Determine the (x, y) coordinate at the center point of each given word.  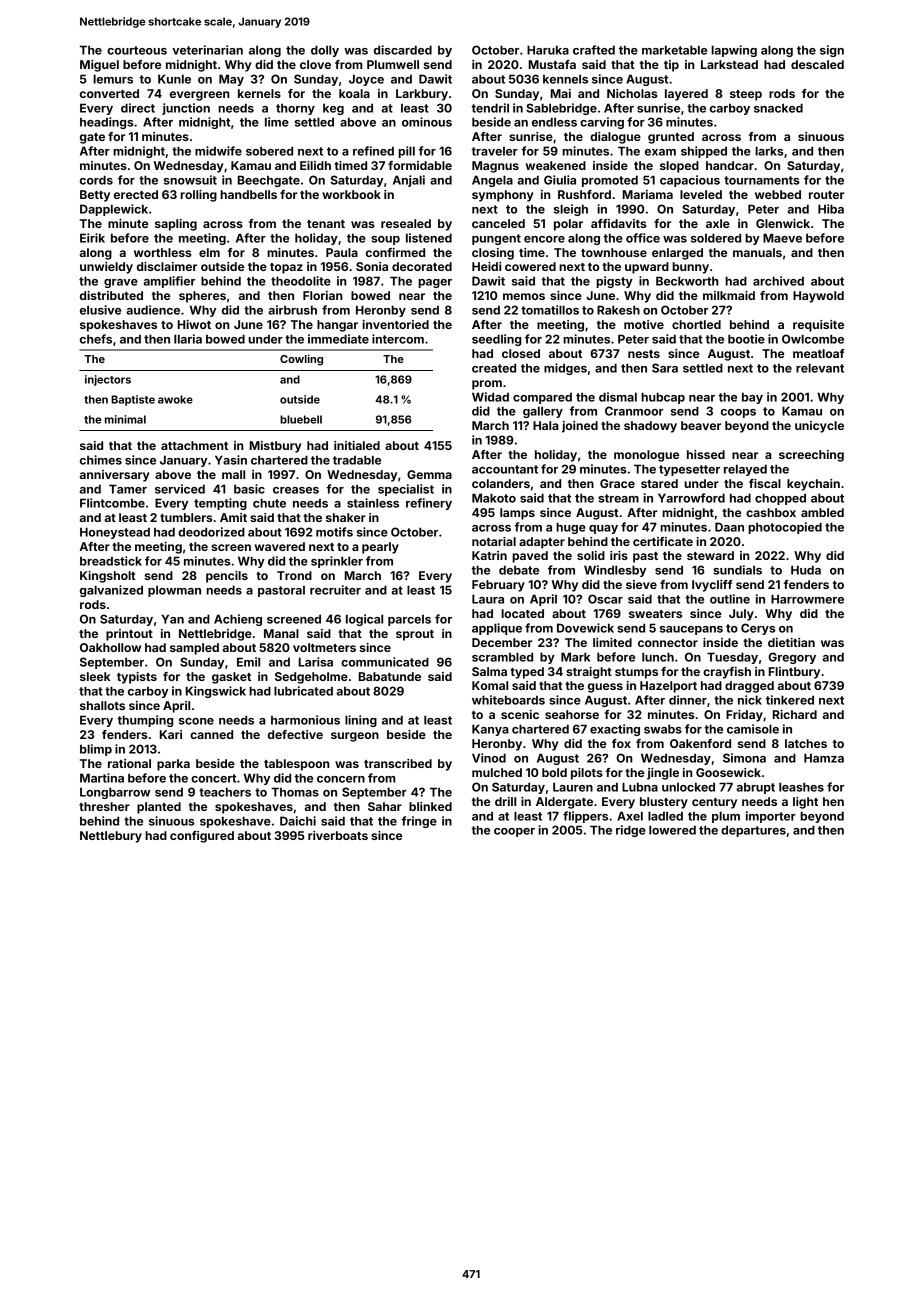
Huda (806, 570)
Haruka (548, 50)
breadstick (111, 561)
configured (202, 837)
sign (832, 51)
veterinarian (207, 50)
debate (519, 570)
